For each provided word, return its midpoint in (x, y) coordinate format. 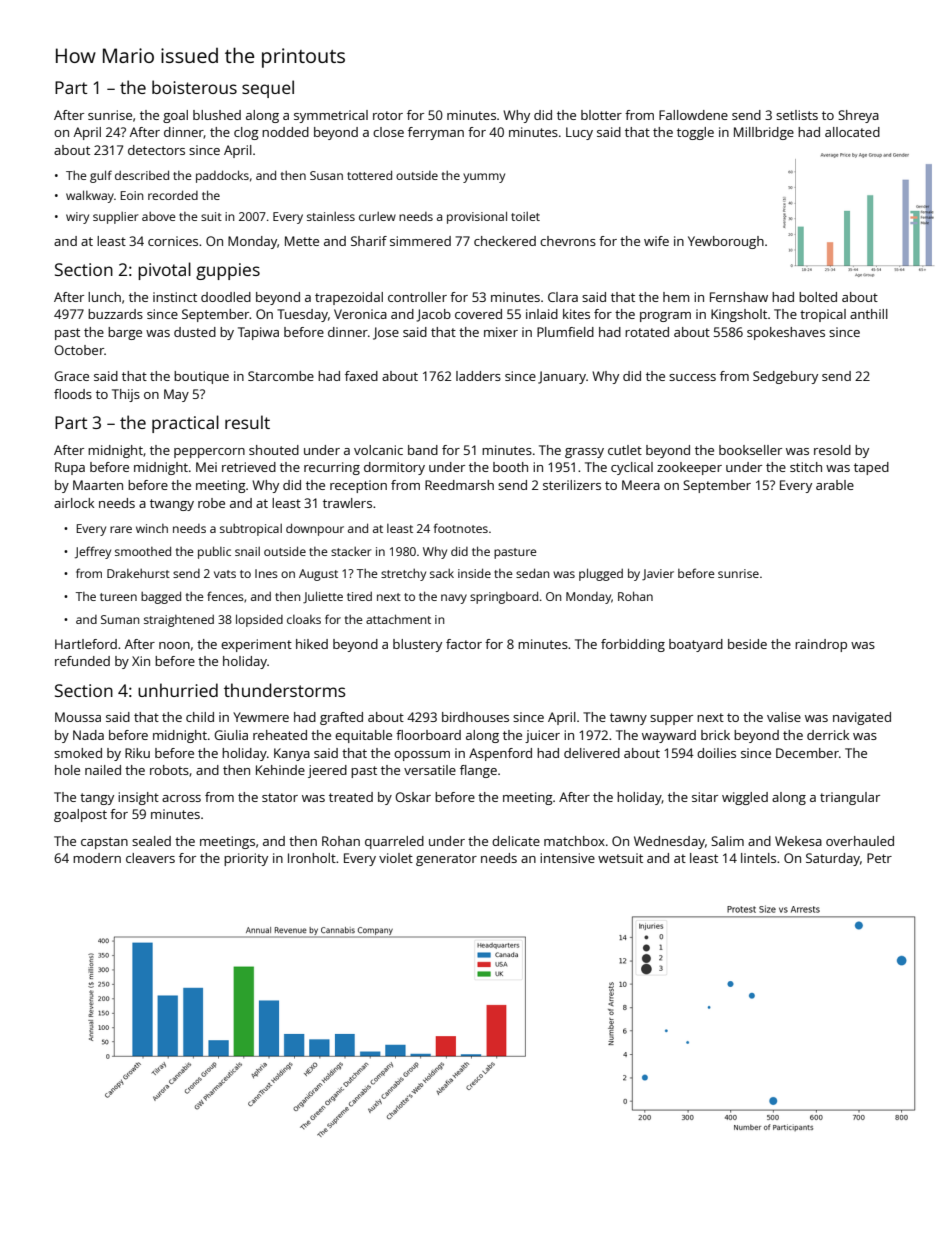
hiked (312, 644)
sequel (268, 89)
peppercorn (209, 453)
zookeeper (689, 468)
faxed (361, 376)
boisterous (194, 87)
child (200, 717)
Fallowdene (693, 115)
